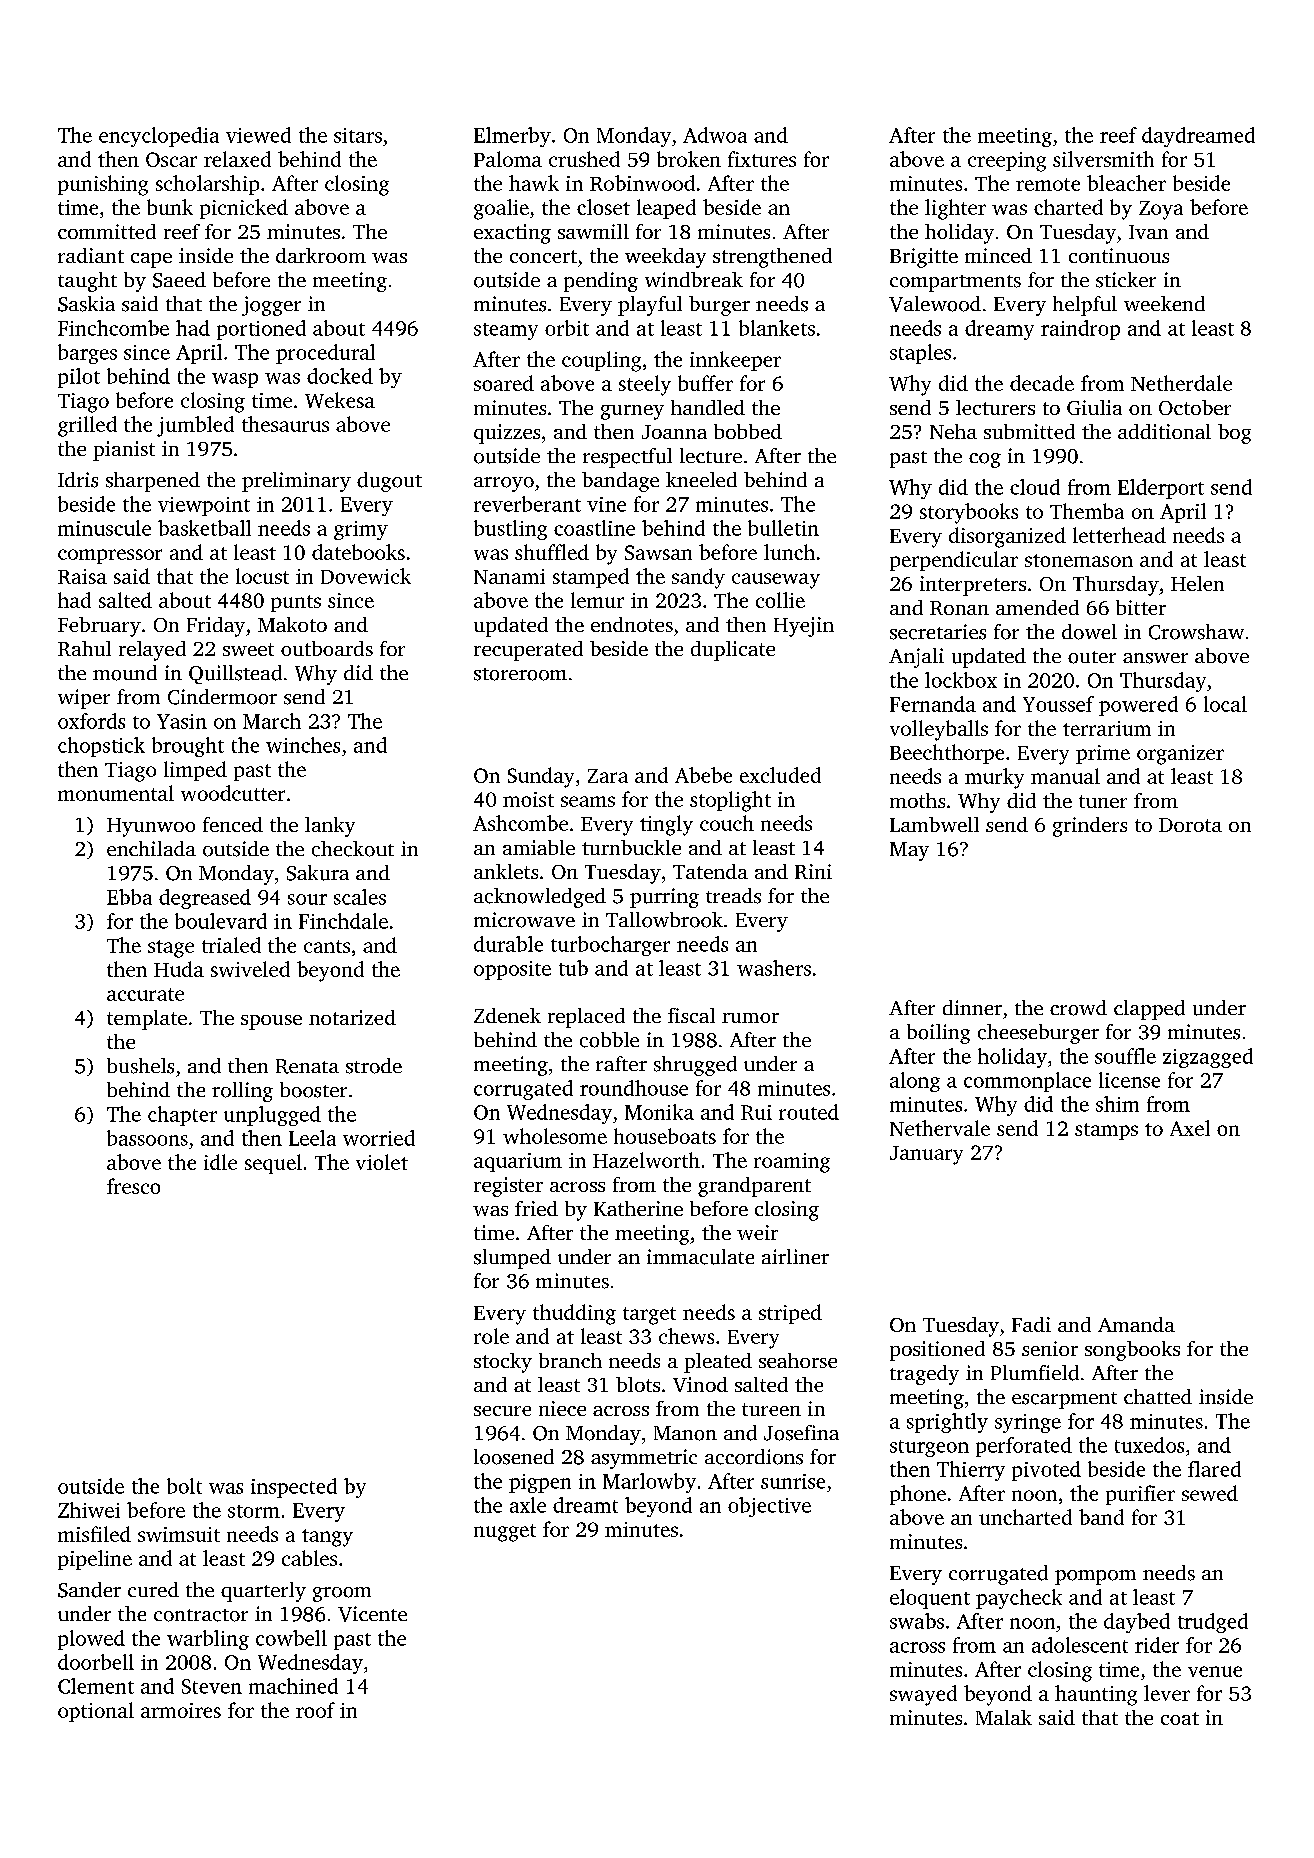 This screenshot has width=1314, height=1858. Describe the element at coordinates (113, 328) in the screenshot. I see `Finchcombe` at that location.
